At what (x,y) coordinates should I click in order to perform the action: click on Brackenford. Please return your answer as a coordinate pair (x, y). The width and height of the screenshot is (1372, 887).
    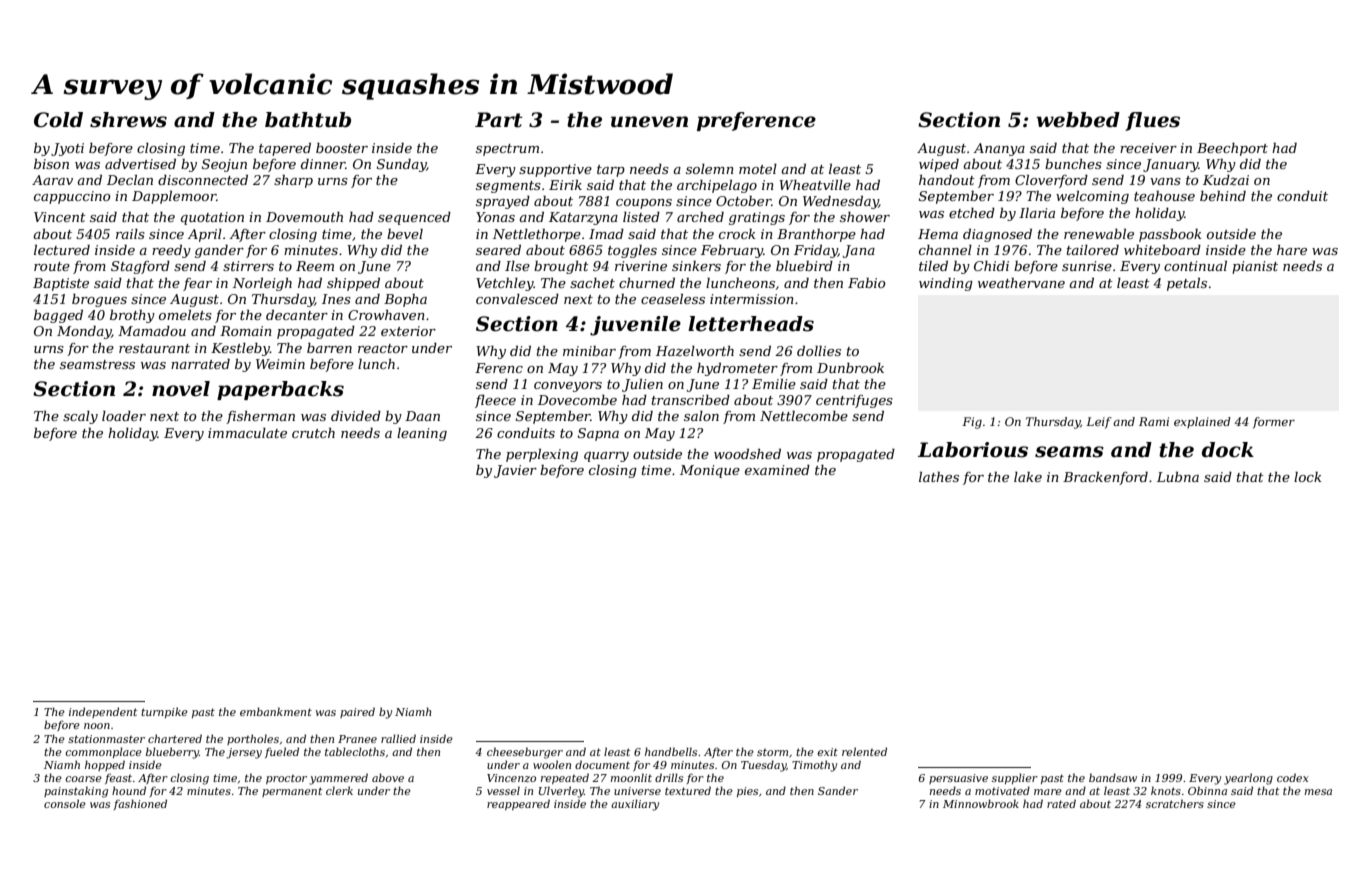
    Looking at the image, I should click on (1105, 478).
